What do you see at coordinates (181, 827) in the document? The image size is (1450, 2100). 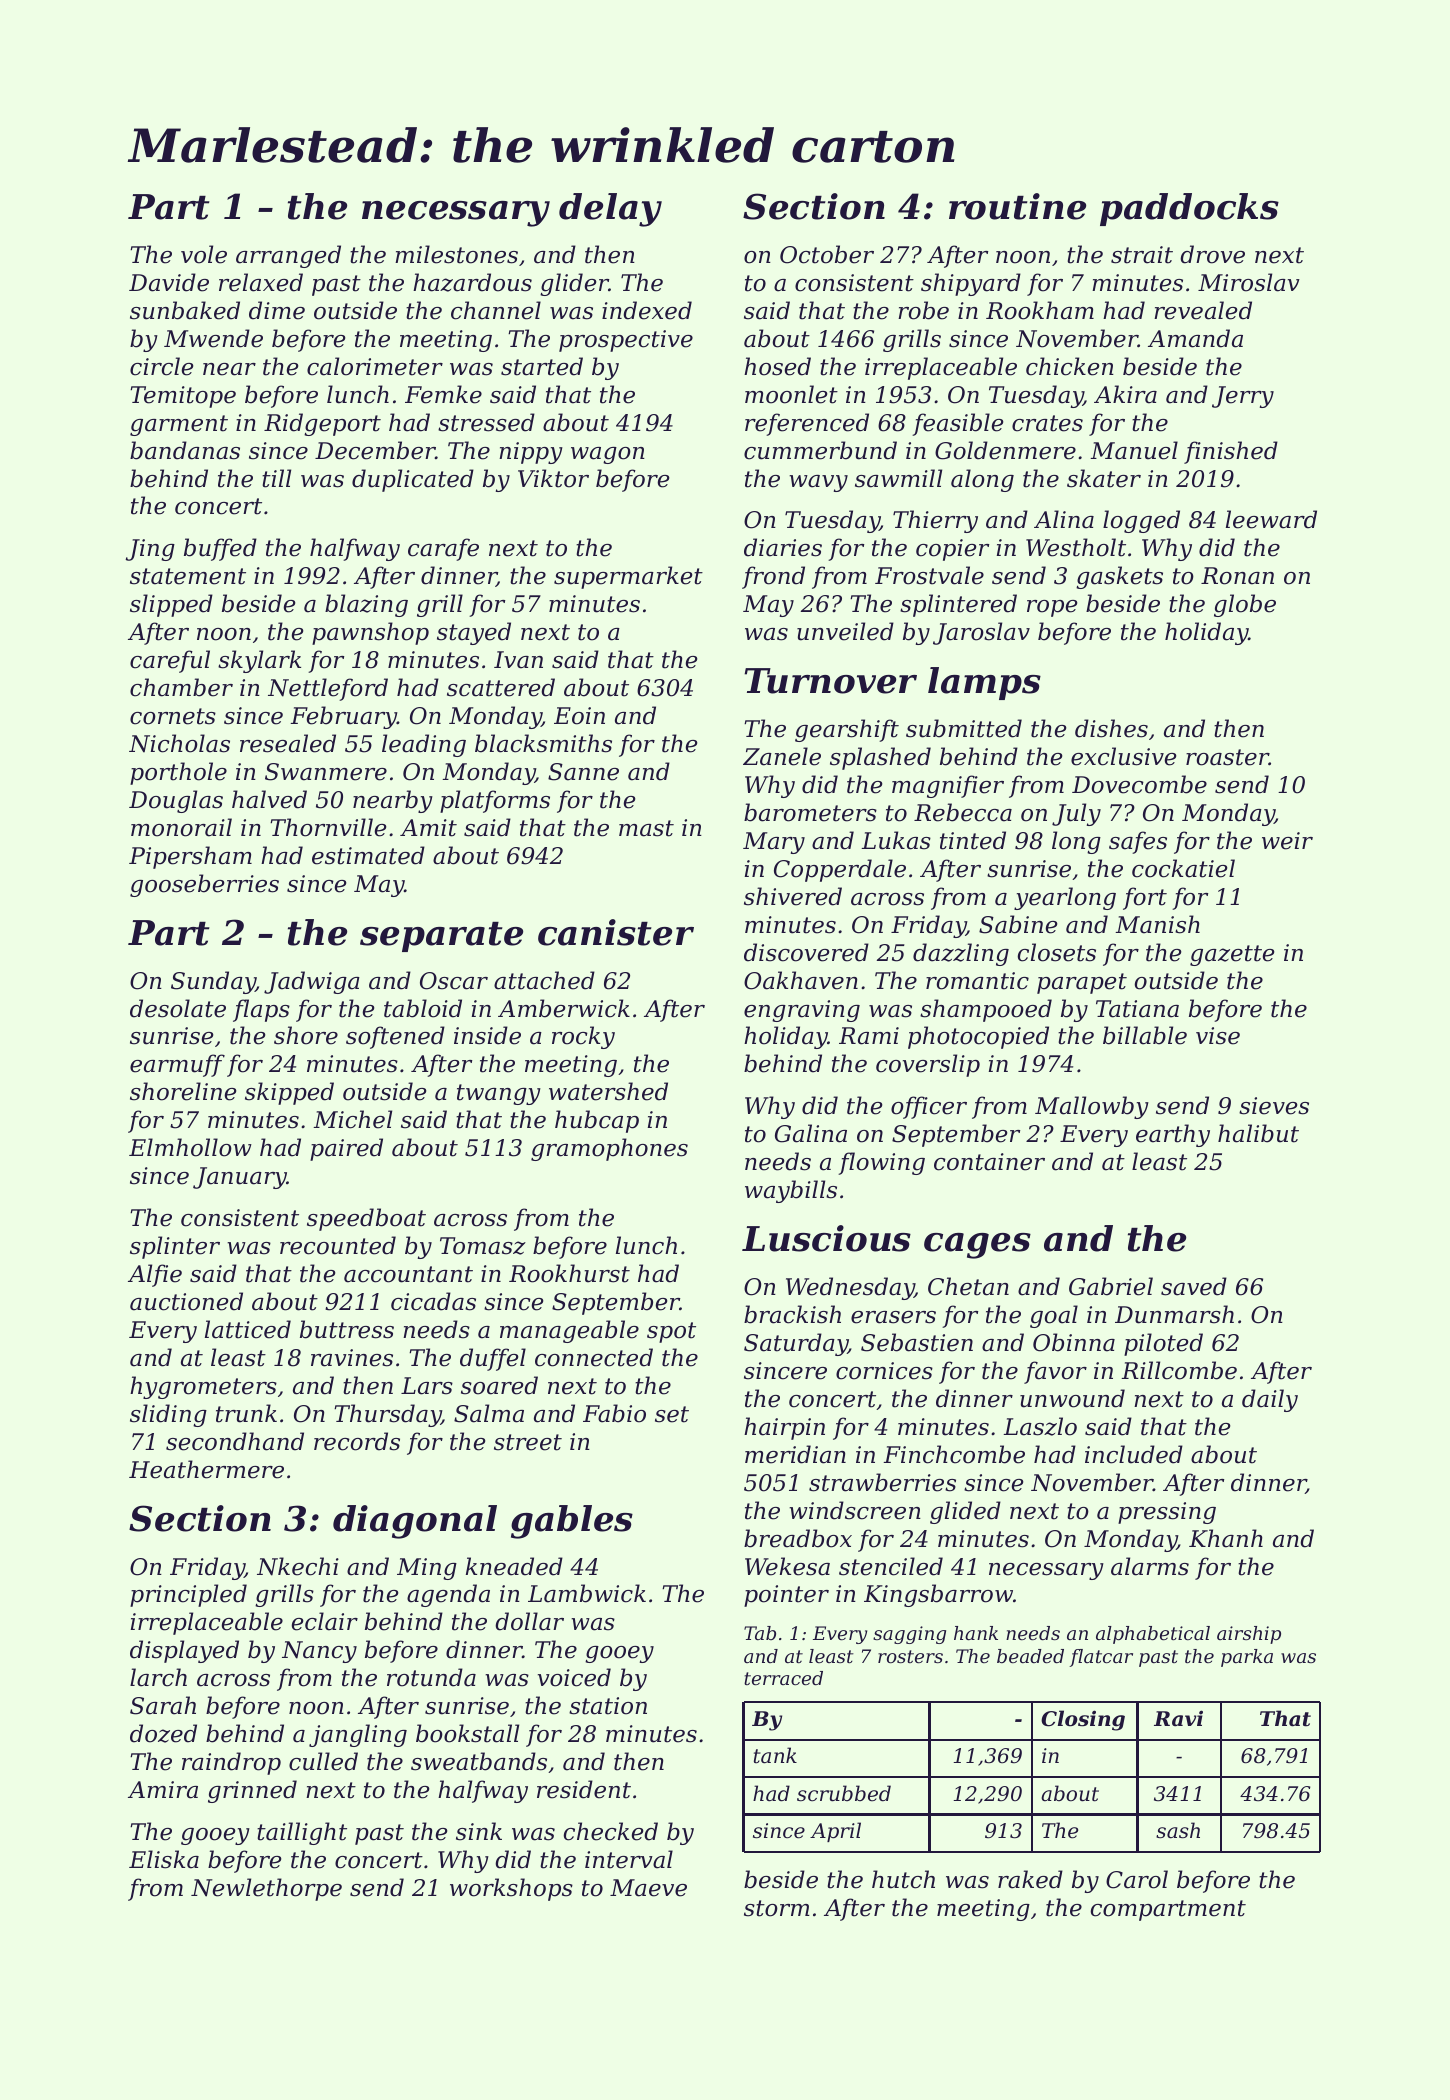 I see `monorail` at bounding box center [181, 827].
